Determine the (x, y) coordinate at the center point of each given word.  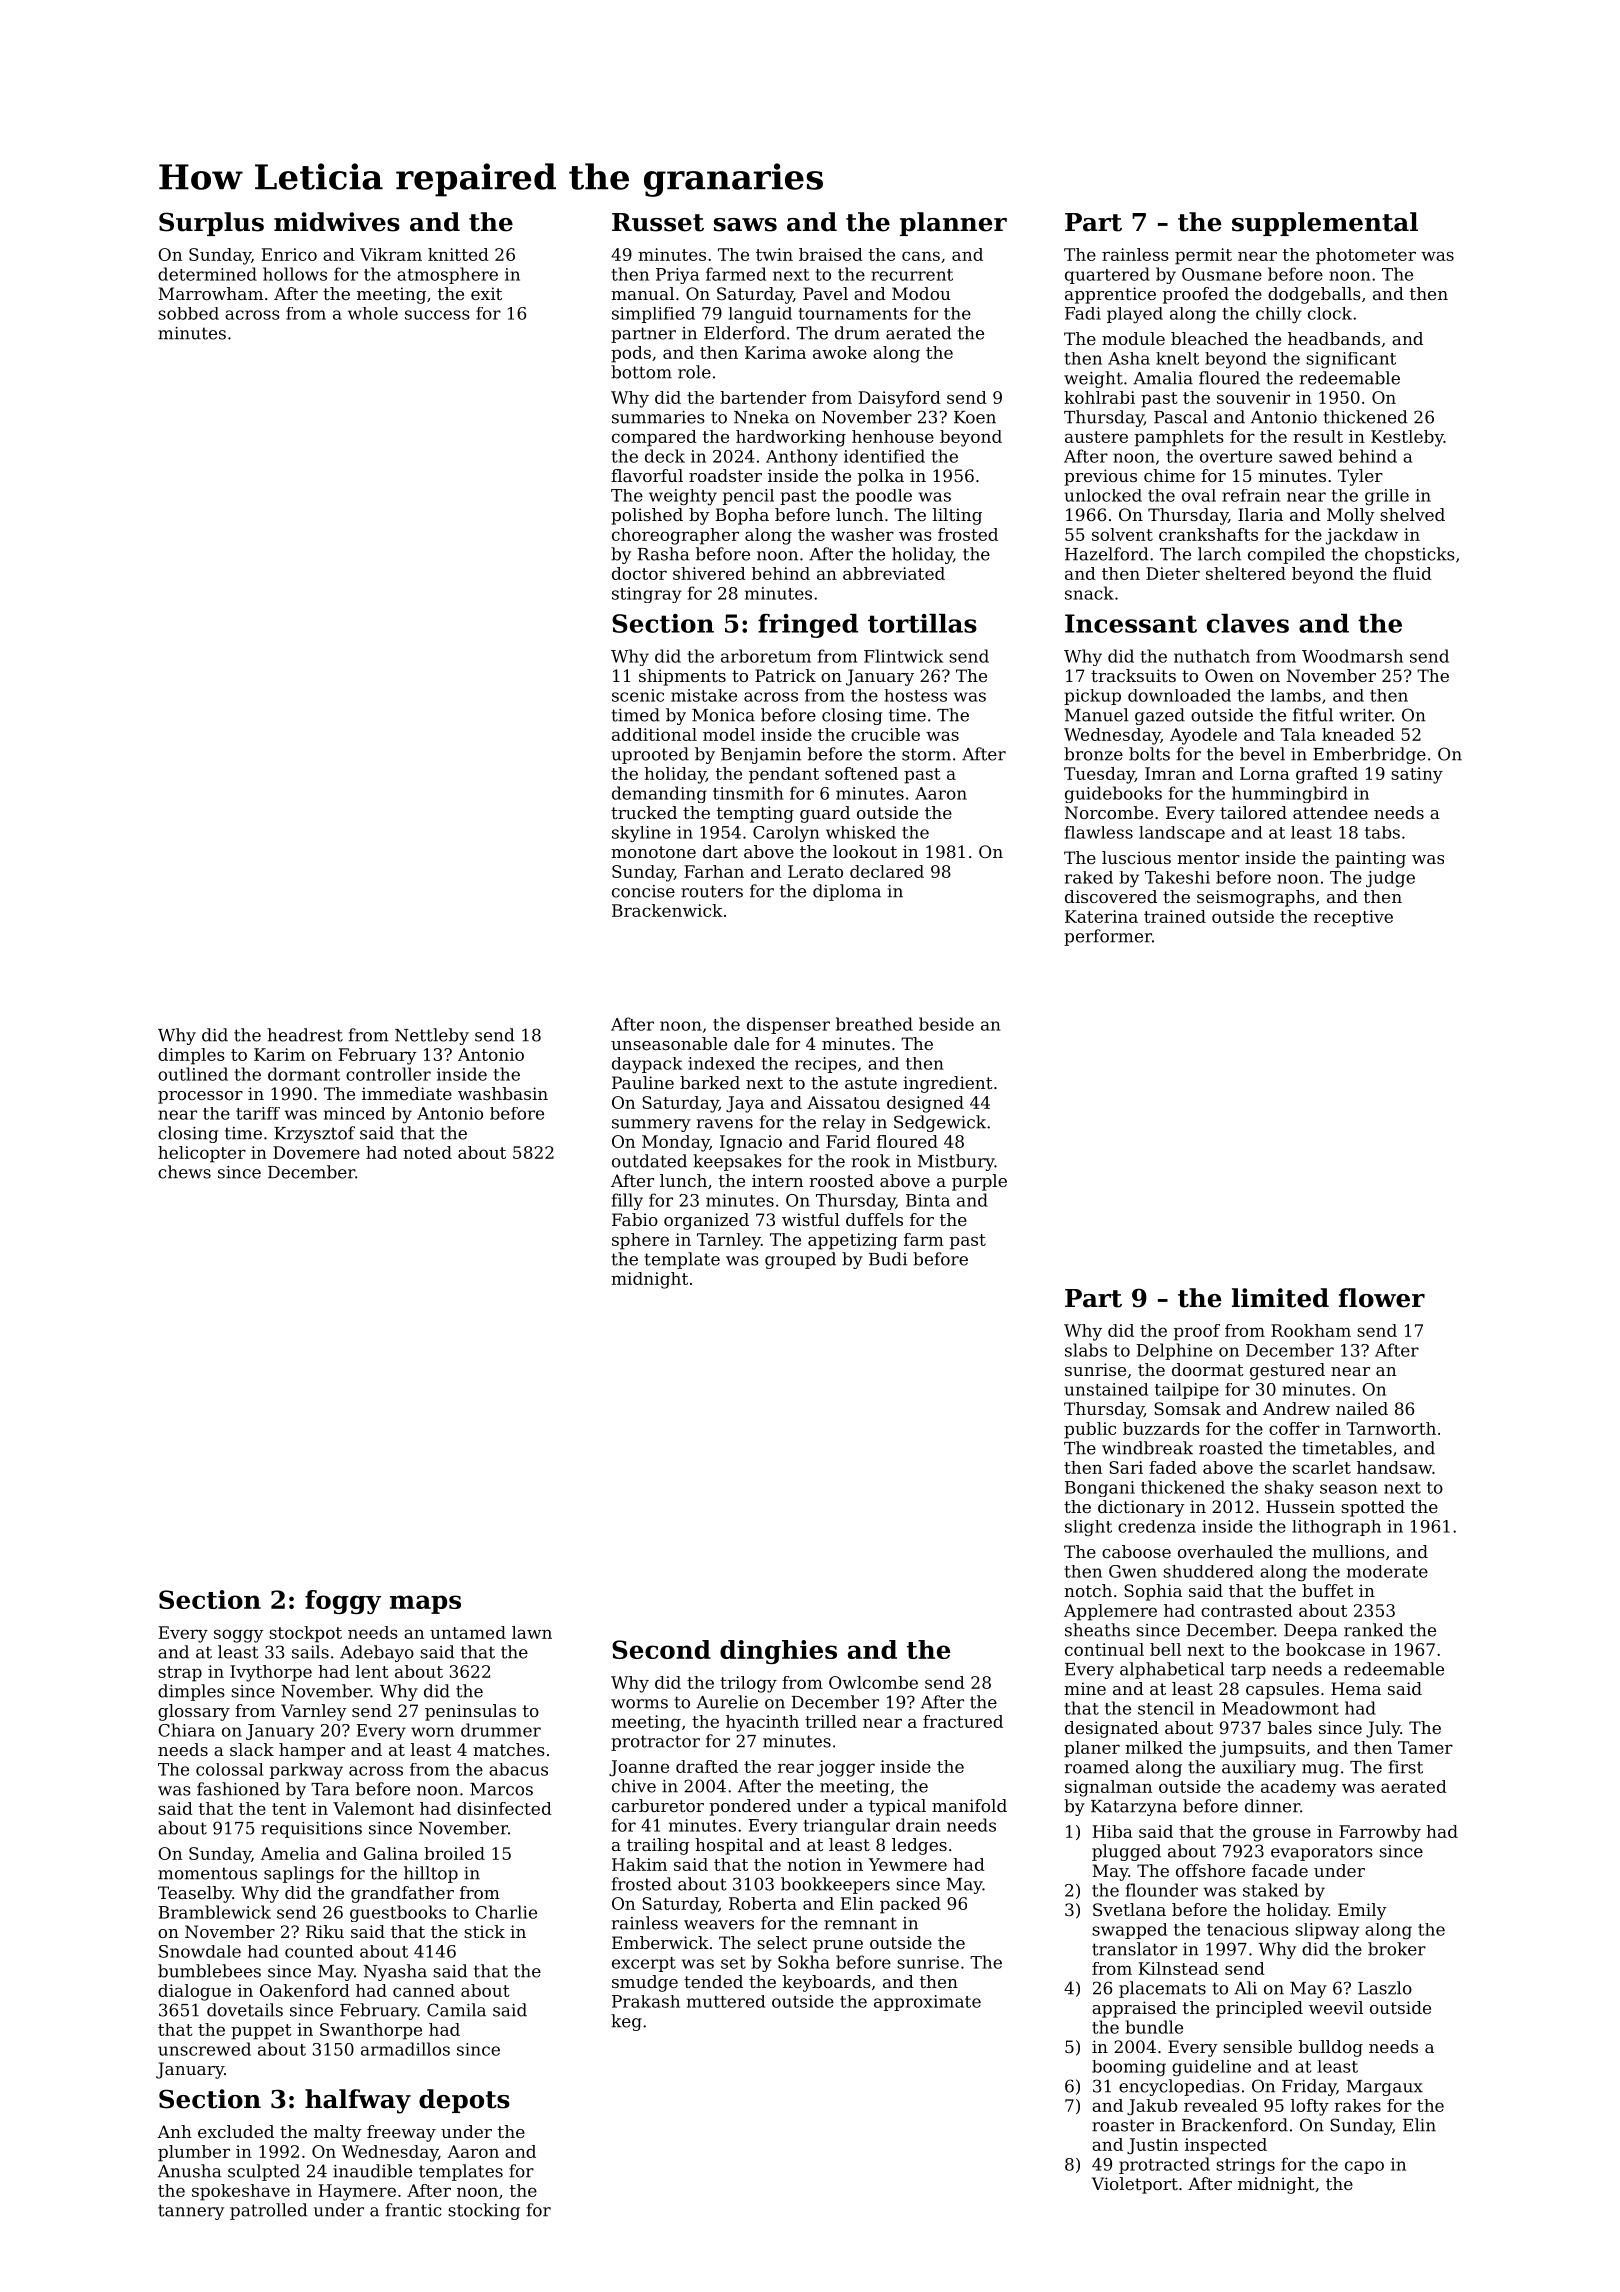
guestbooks (398, 1913)
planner (953, 224)
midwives (337, 222)
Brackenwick (667, 910)
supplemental (1325, 224)
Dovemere (316, 1152)
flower (1382, 1298)
